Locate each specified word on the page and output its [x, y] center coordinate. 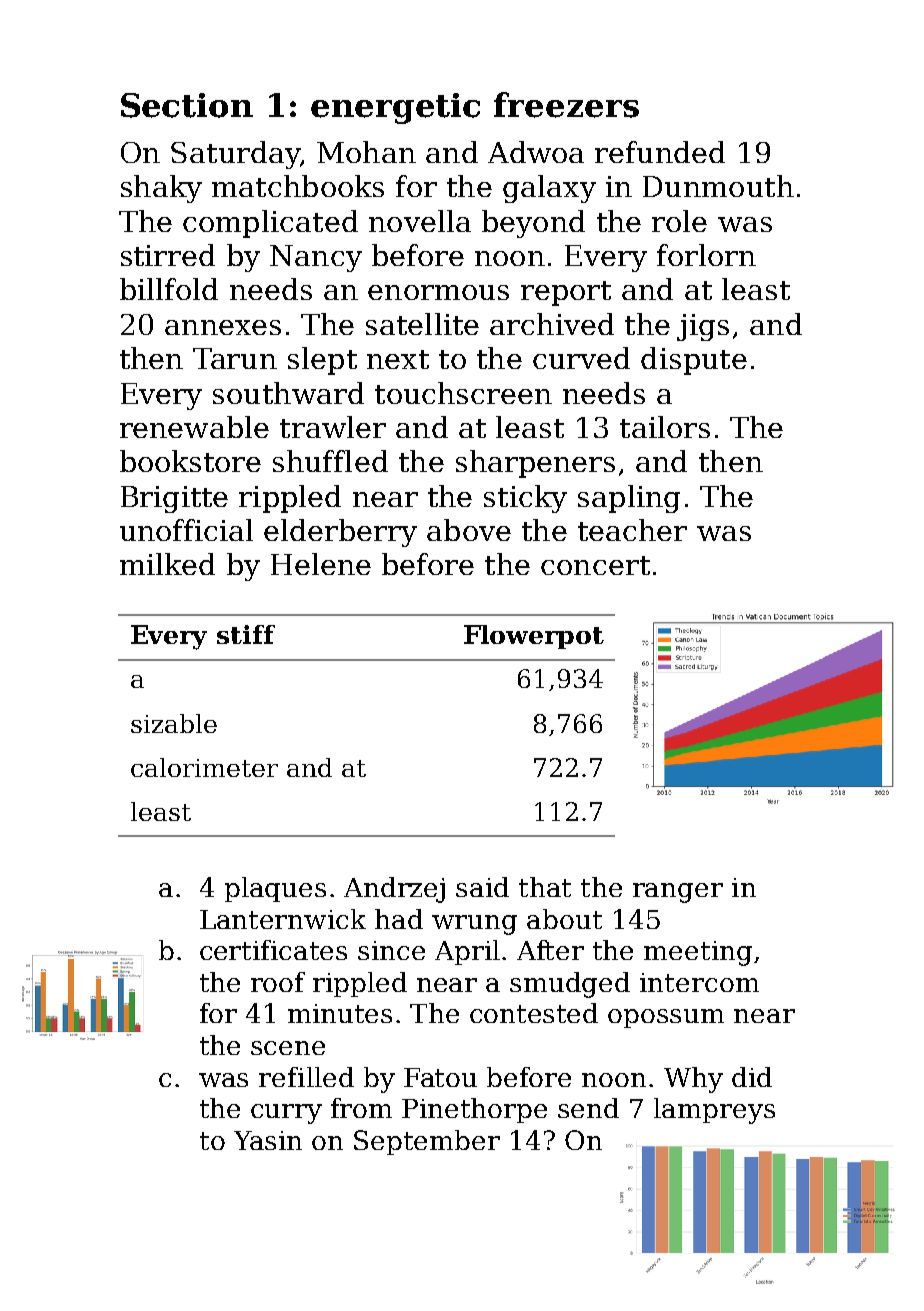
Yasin [268, 1140]
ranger [678, 893]
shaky [161, 189]
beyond [533, 224]
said [482, 887]
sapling [629, 499]
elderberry [340, 533]
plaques [275, 889]
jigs [703, 327]
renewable [194, 427]
